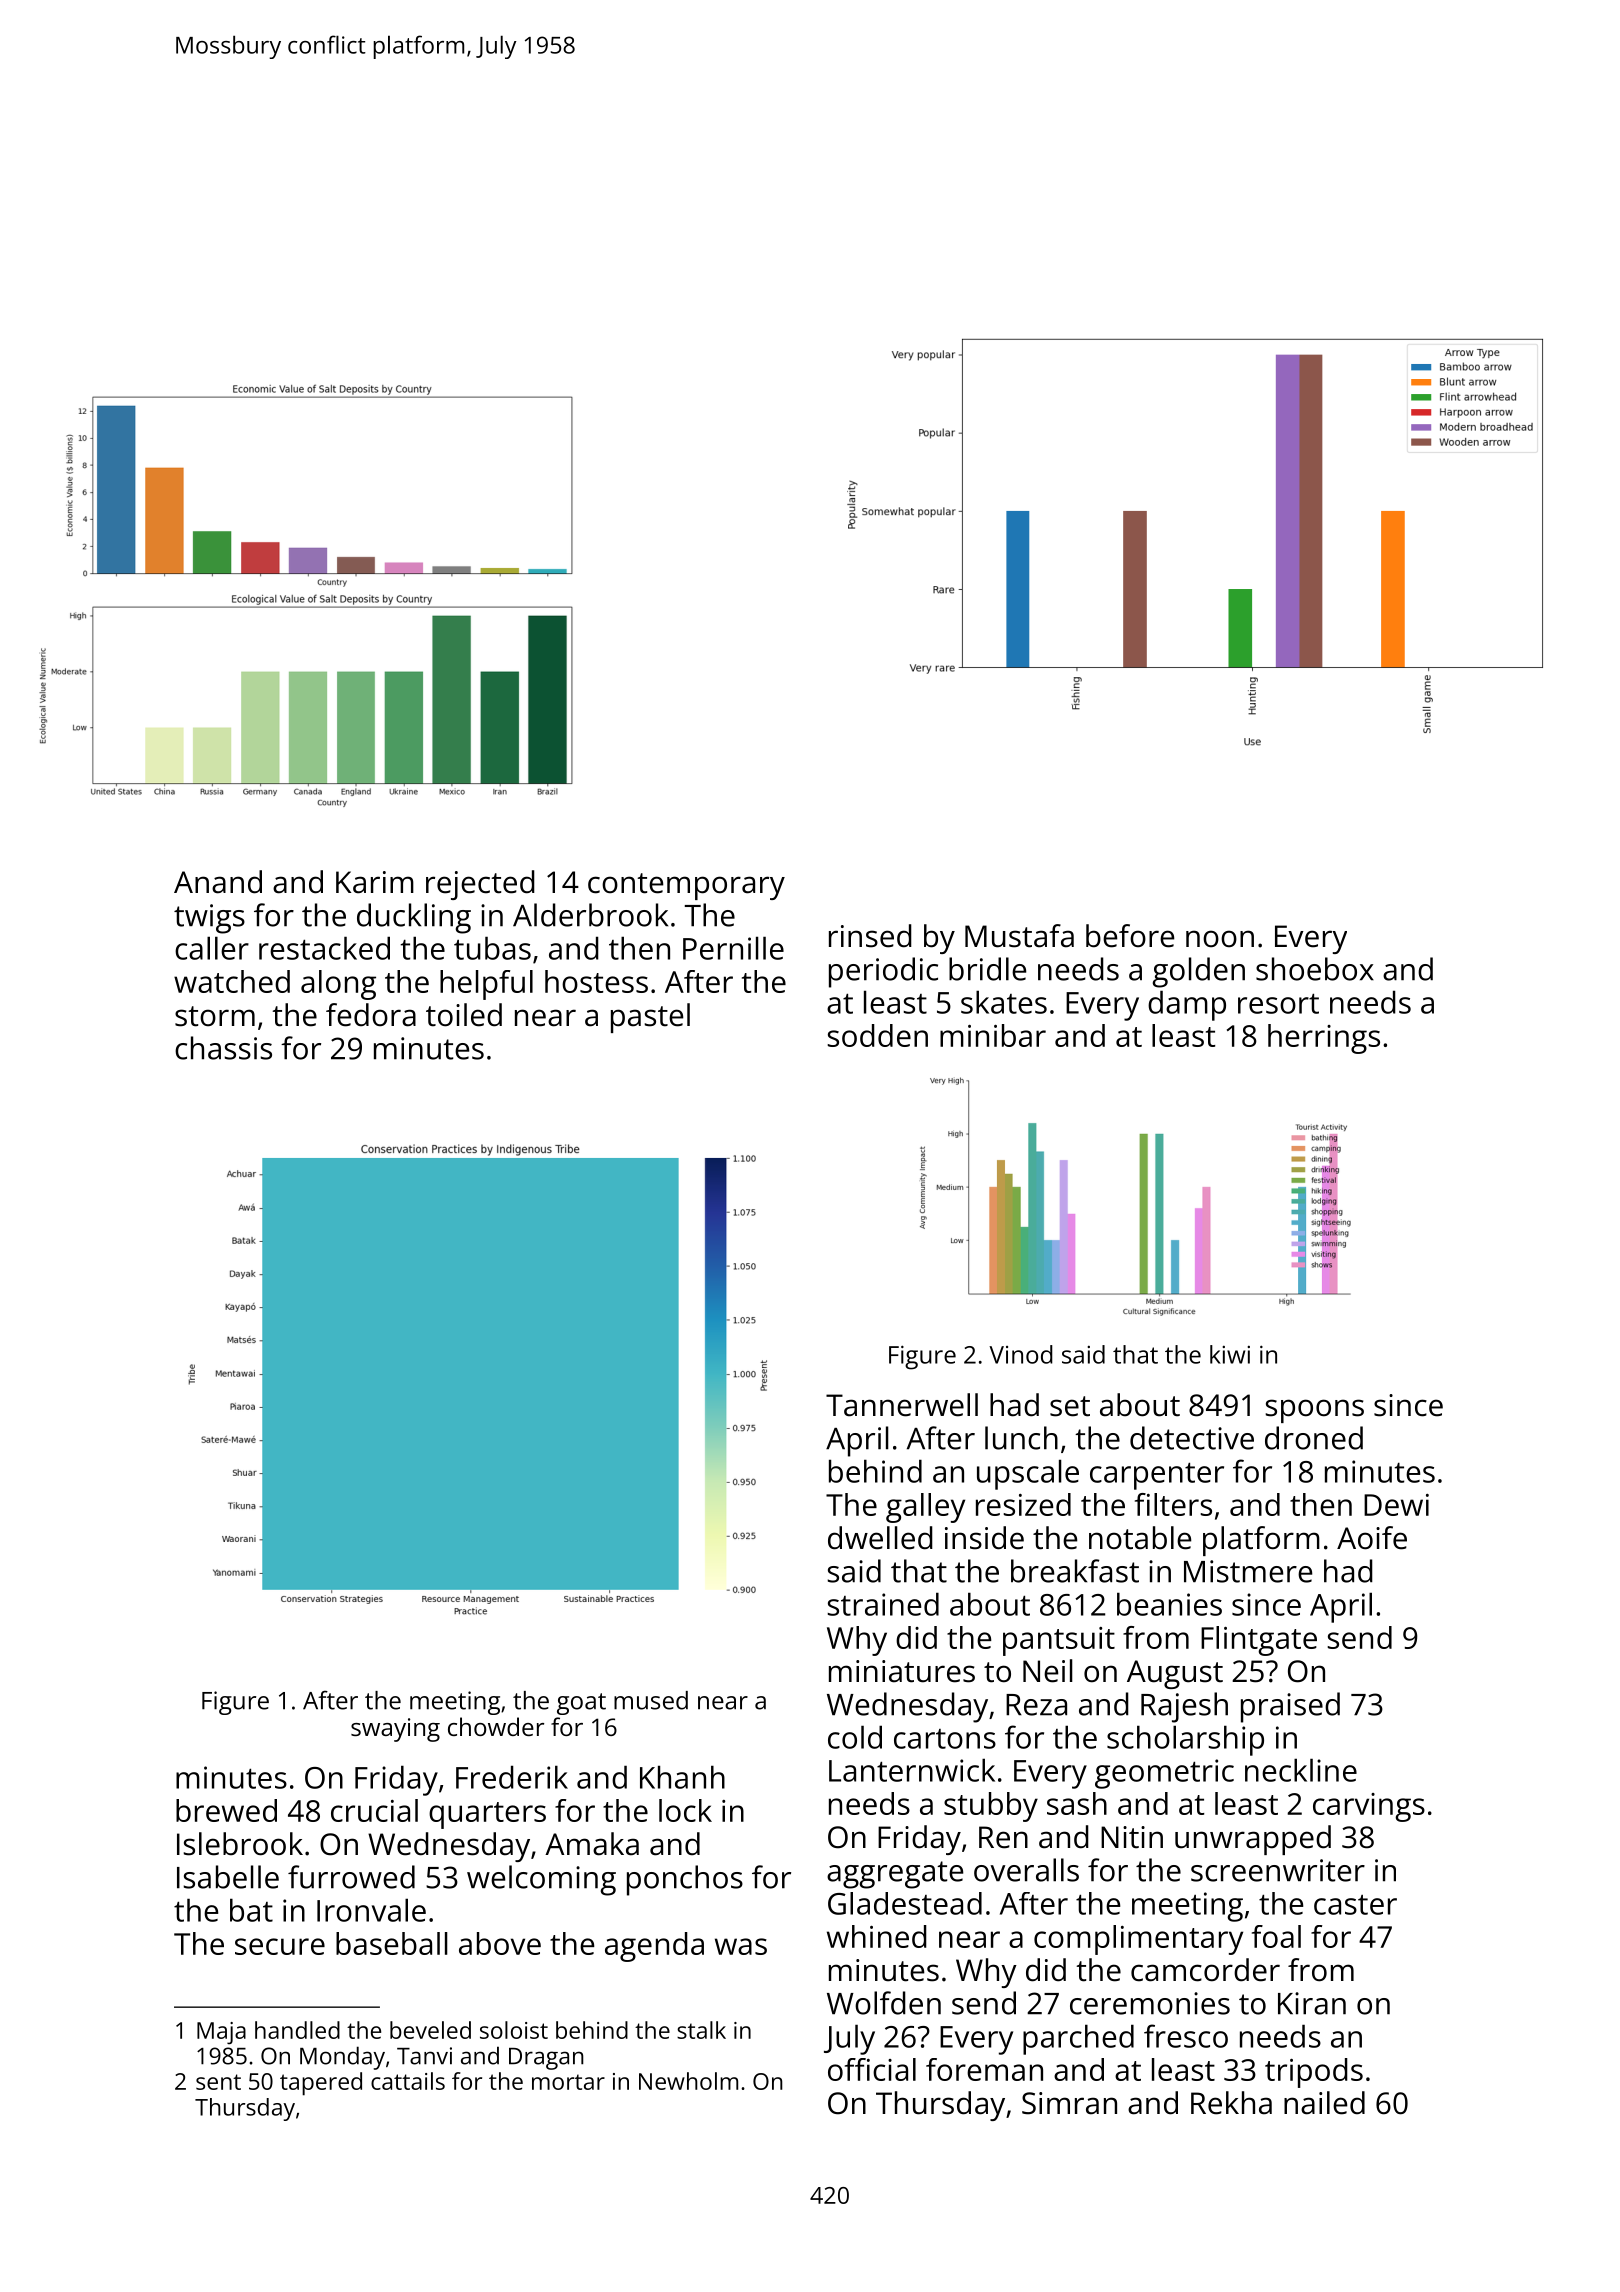 This screenshot has height=2292, width=1620. I want to click on scholarship, so click(1185, 1740).
